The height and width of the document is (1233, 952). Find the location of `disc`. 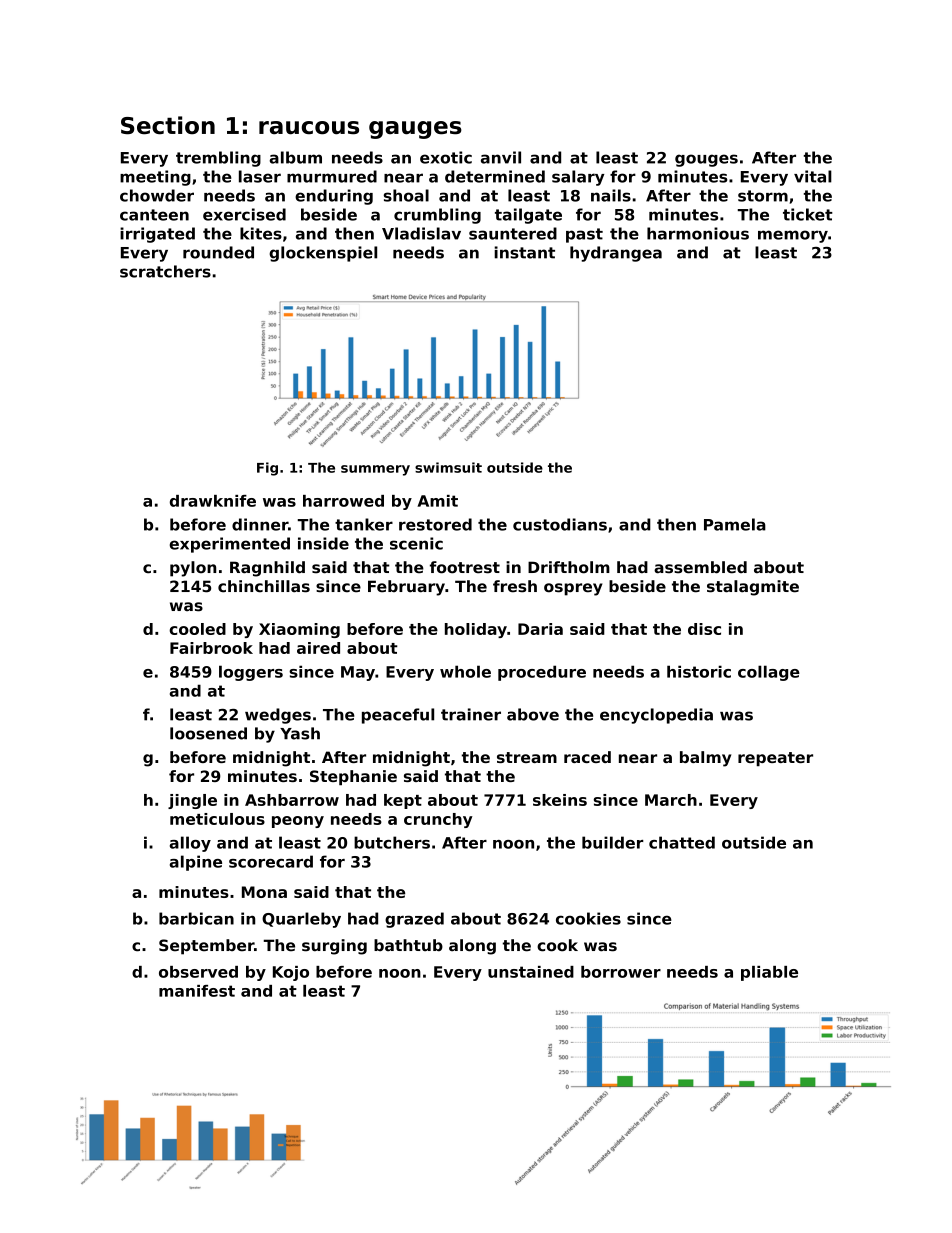

disc is located at coordinates (704, 629).
